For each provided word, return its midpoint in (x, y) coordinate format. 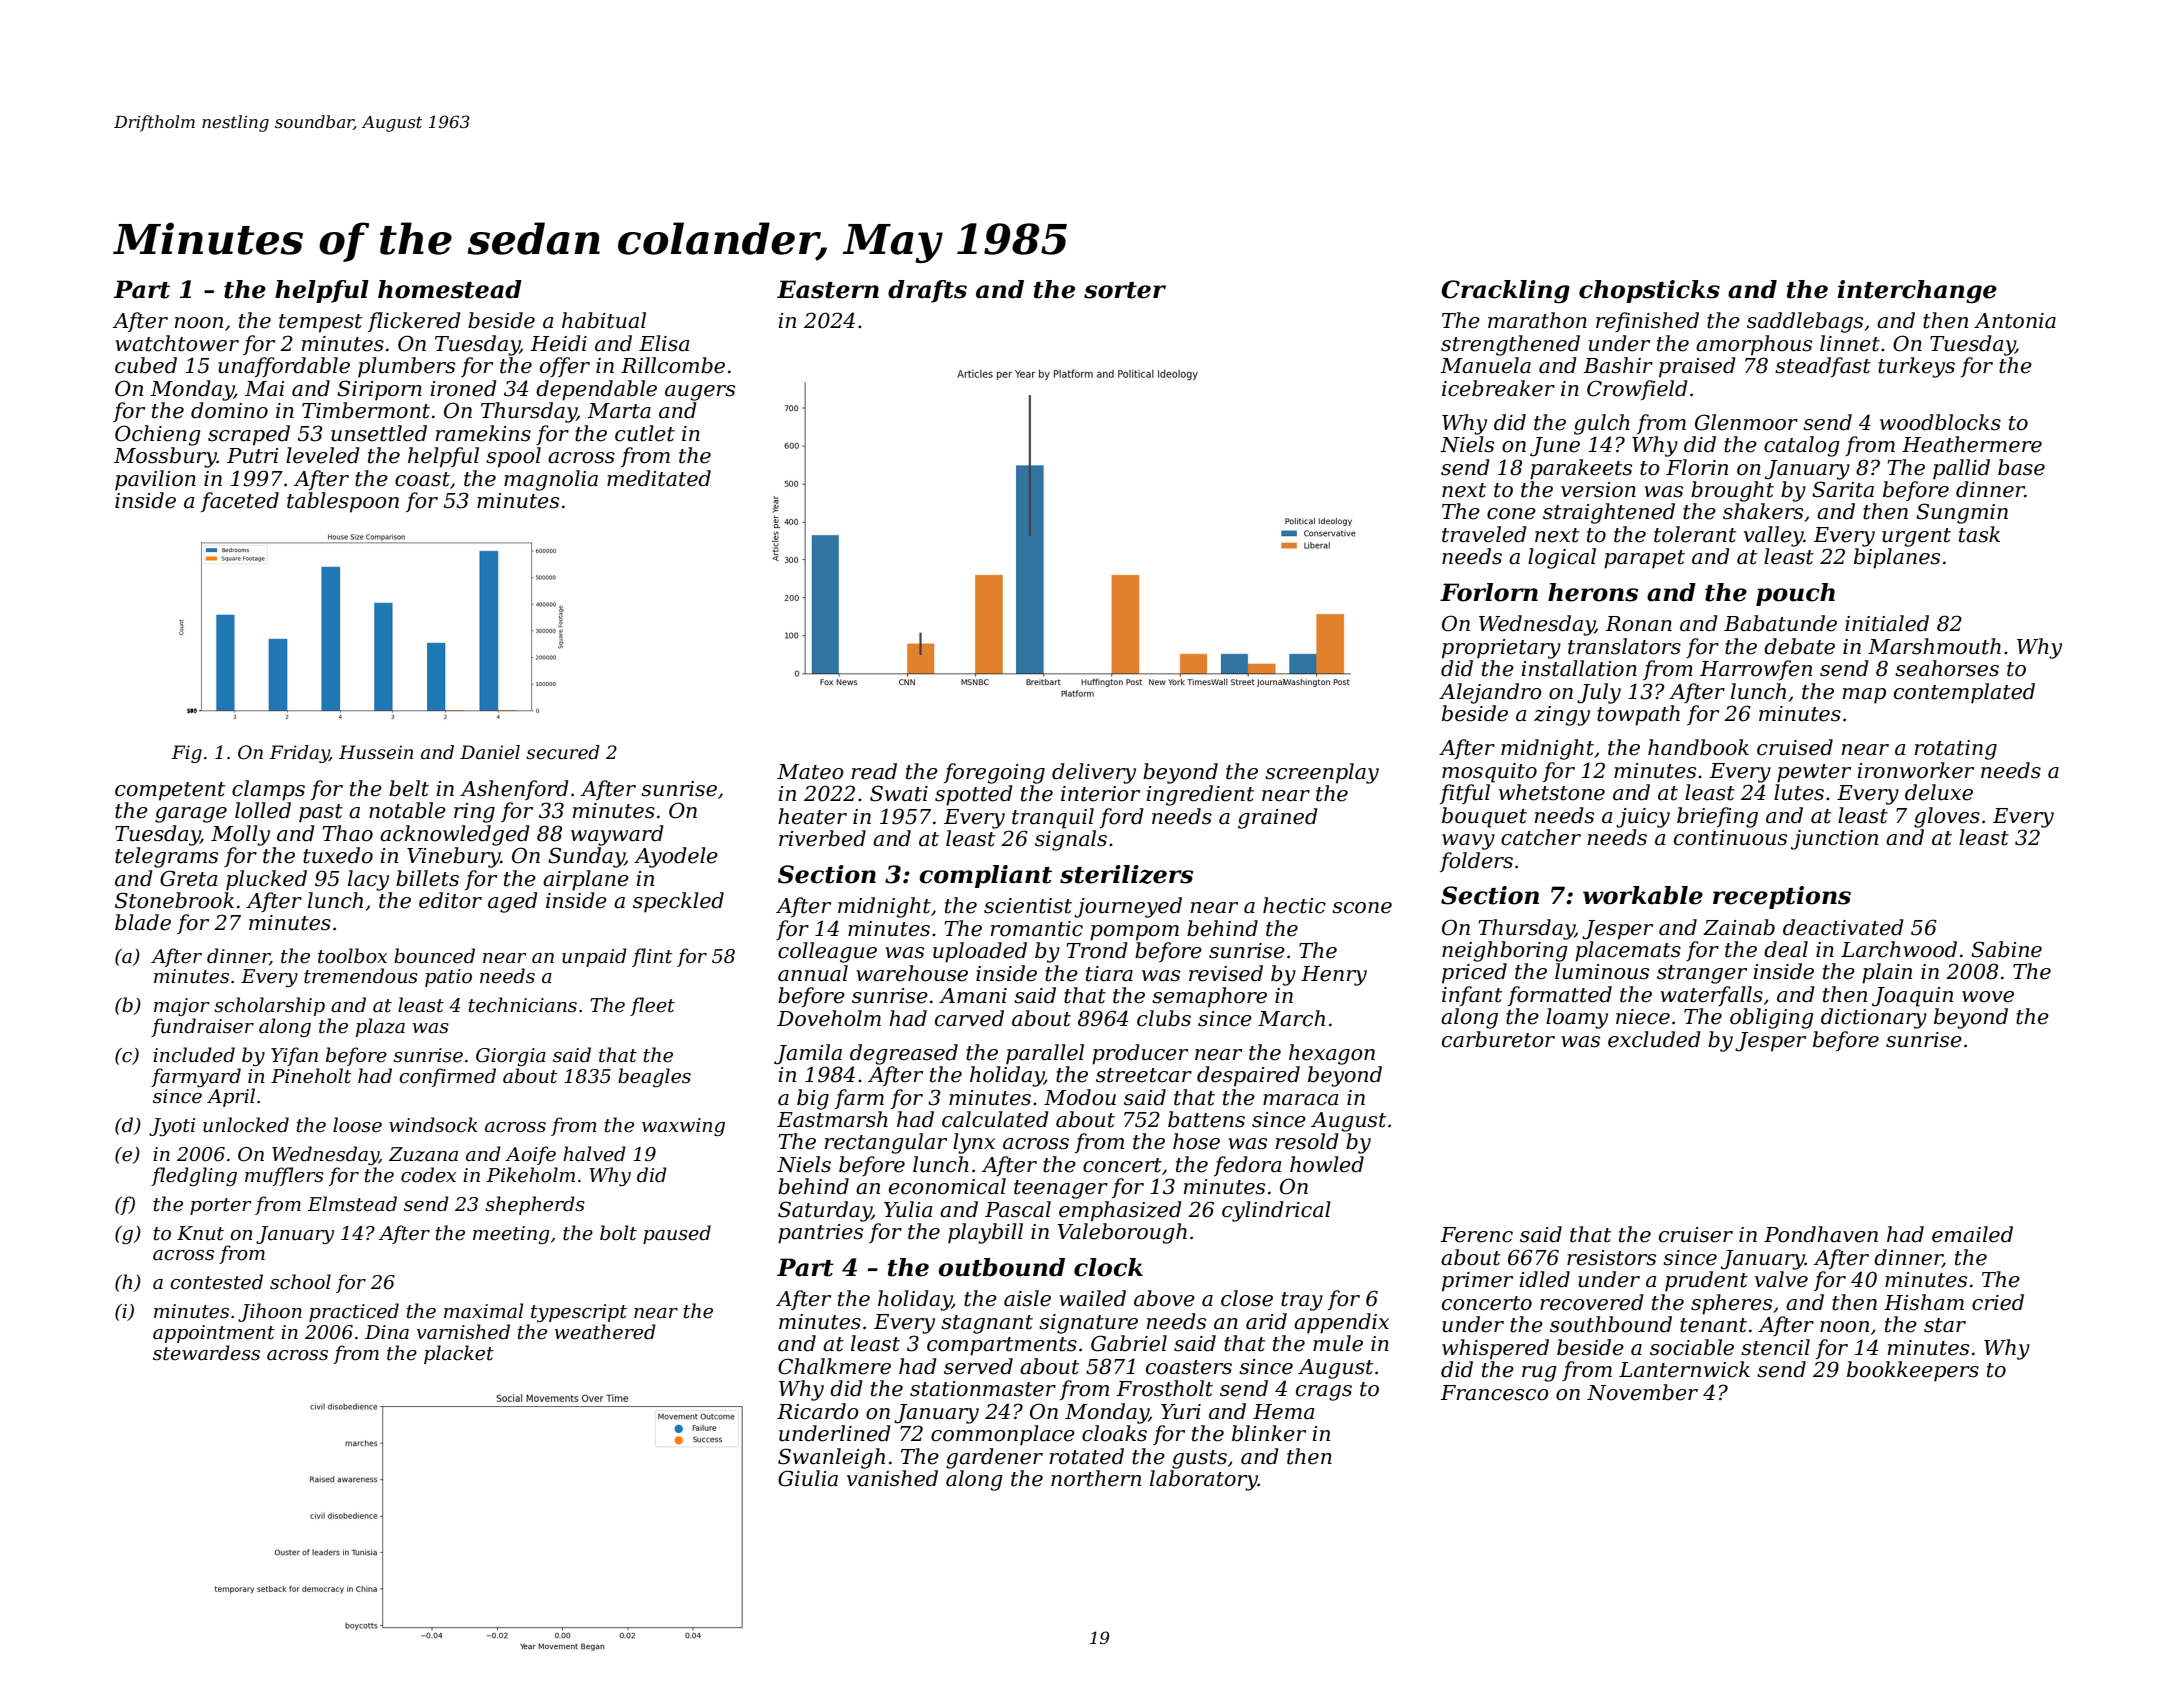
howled (1327, 1164)
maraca (1300, 1100)
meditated (659, 478)
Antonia (2015, 321)
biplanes (1897, 558)
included (194, 1055)
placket (459, 1354)
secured (563, 752)
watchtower (177, 343)
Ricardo (818, 1411)
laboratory (1204, 1480)
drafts (927, 291)
